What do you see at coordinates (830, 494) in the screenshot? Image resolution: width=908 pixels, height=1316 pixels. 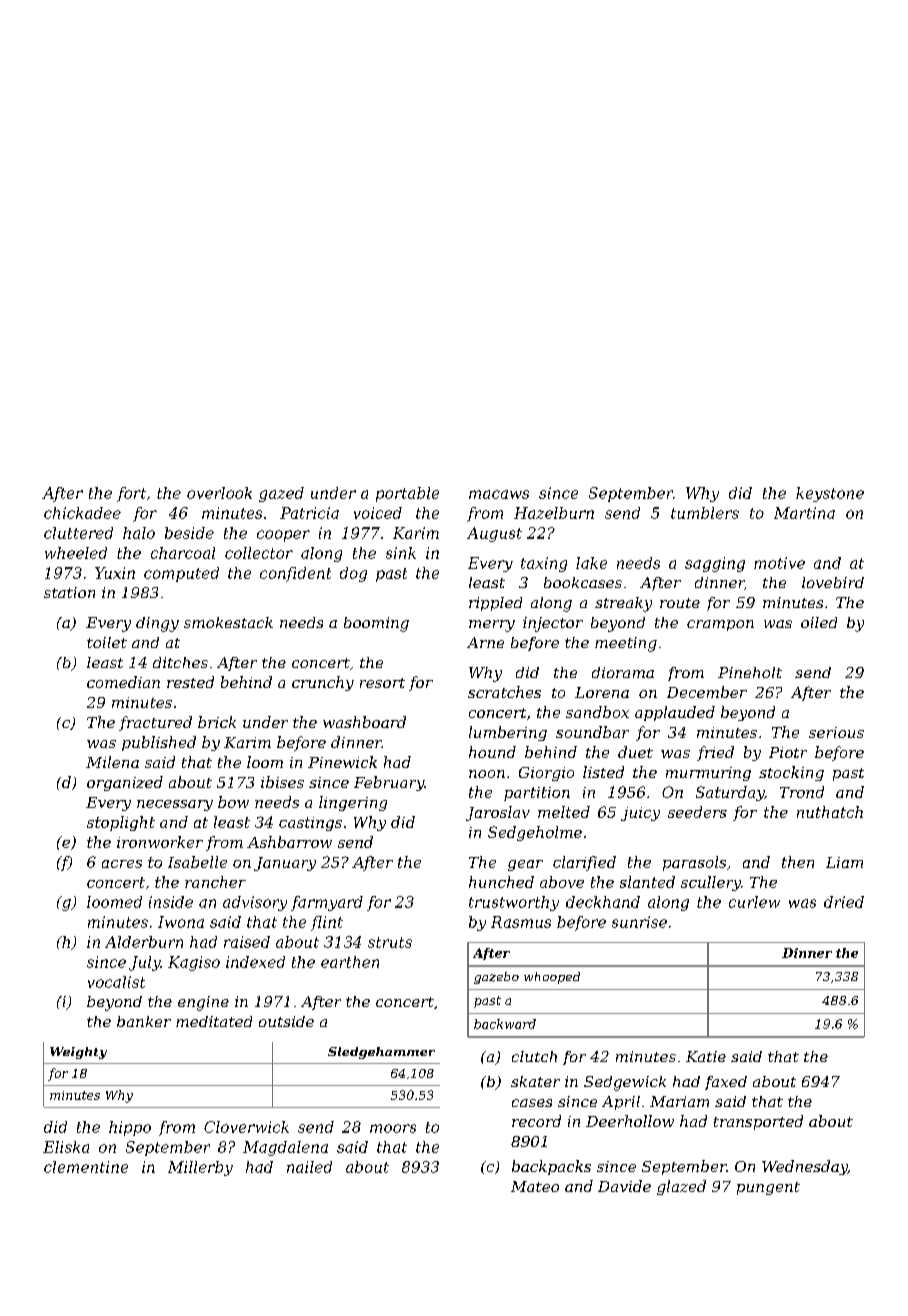 I see `keystone` at bounding box center [830, 494].
